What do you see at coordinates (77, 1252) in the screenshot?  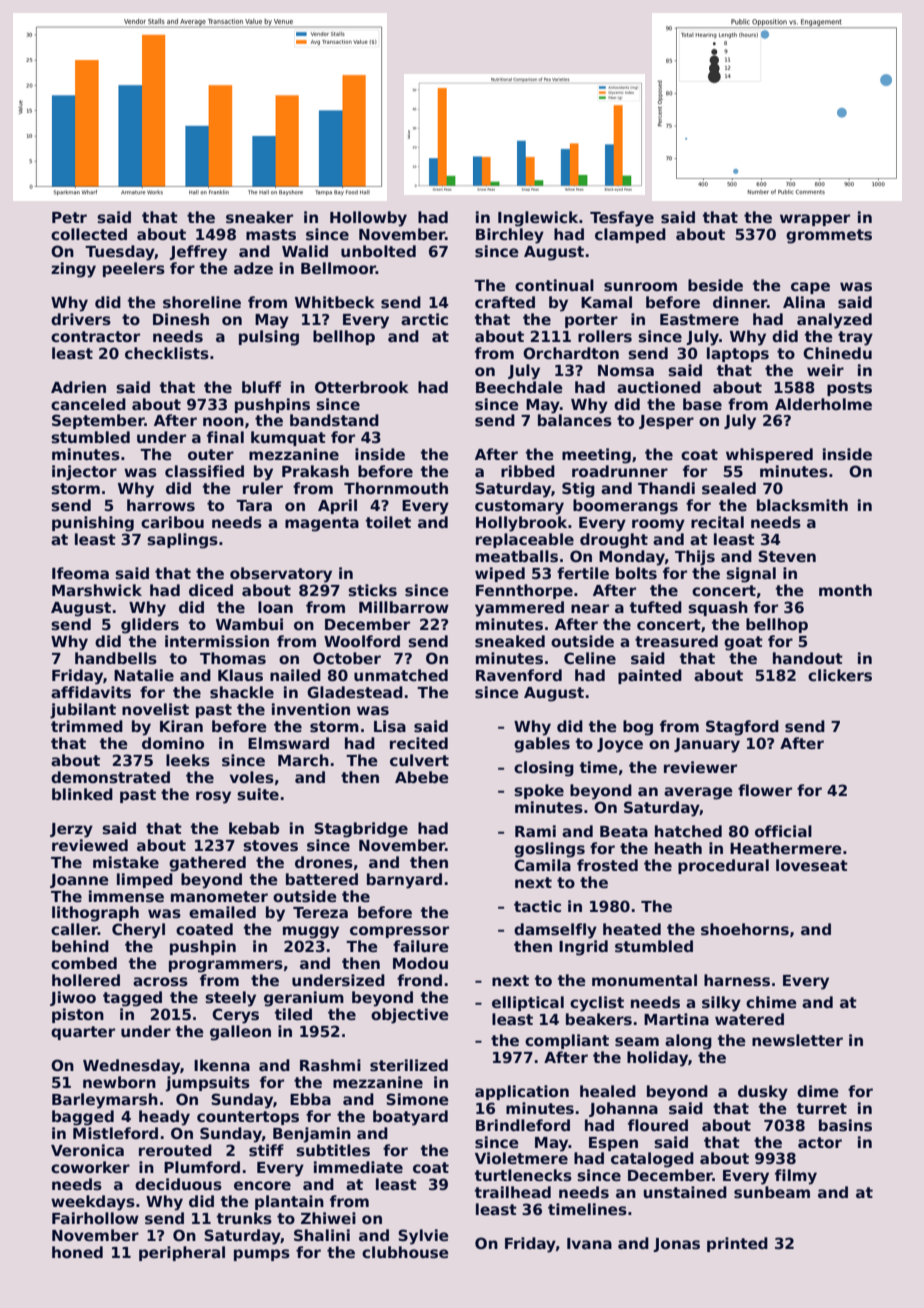 I see `honed` at bounding box center [77, 1252].
